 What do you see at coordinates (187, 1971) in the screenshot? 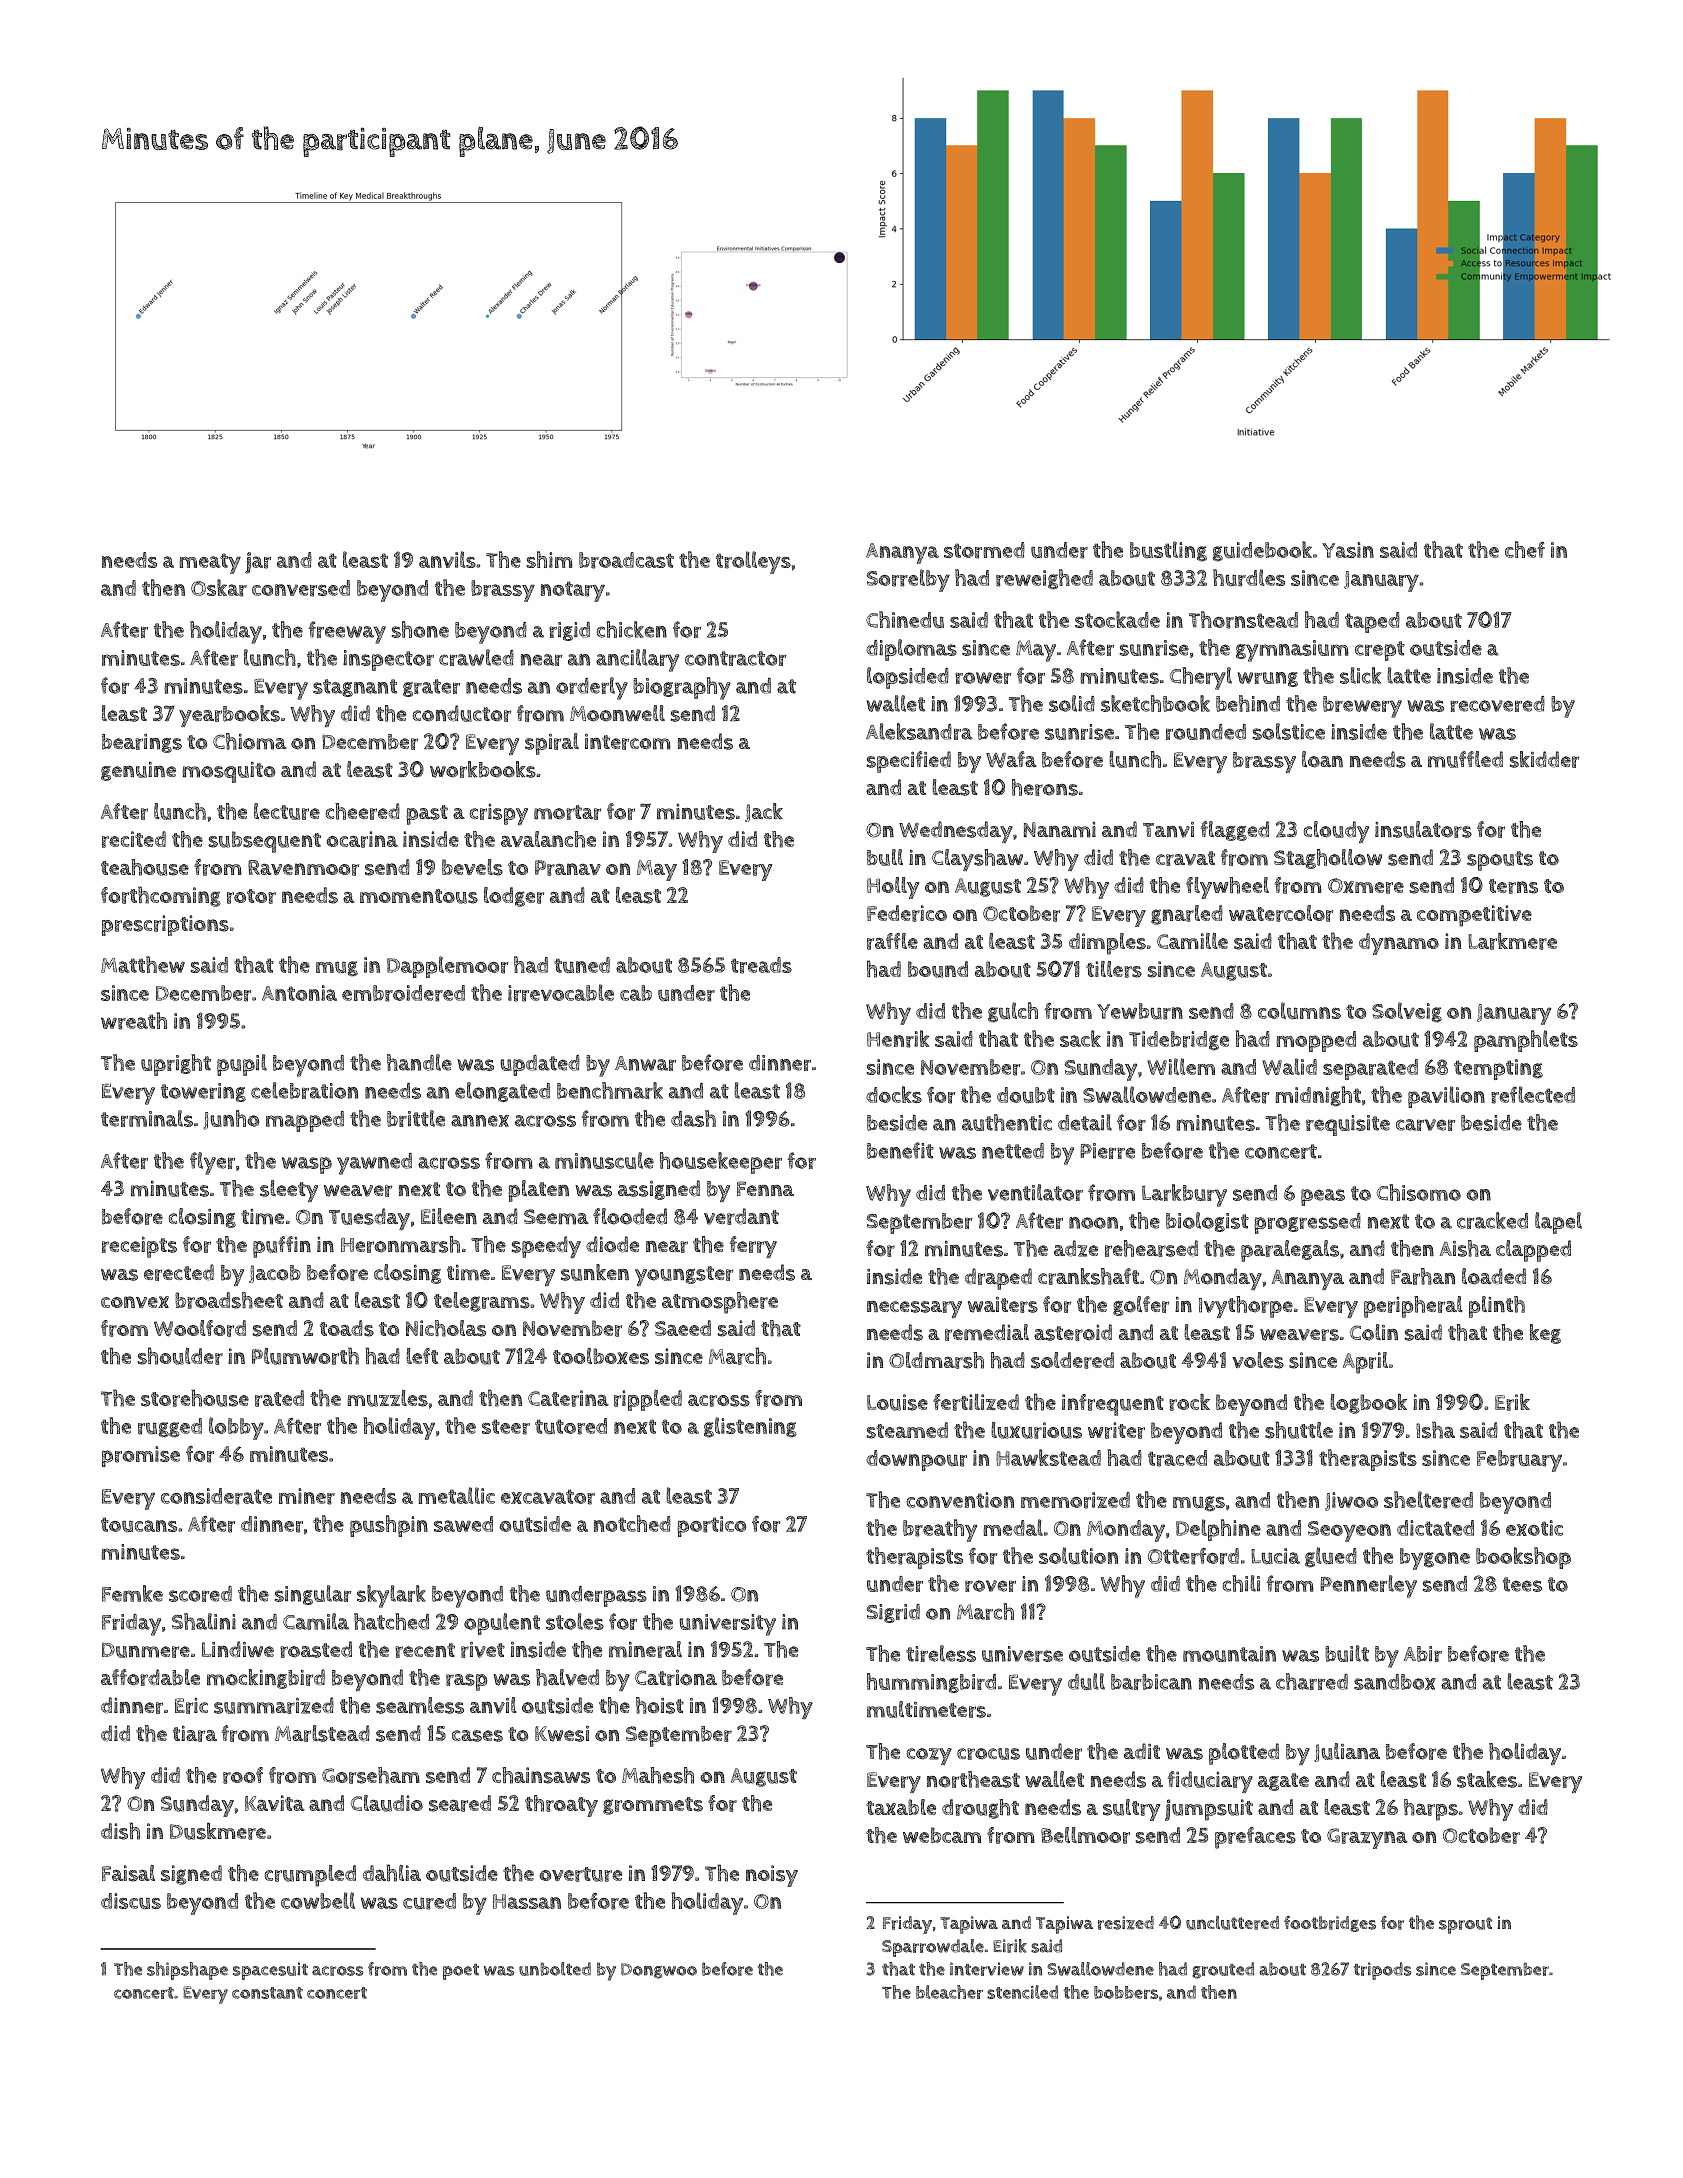
I see `shipshape` at bounding box center [187, 1971].
